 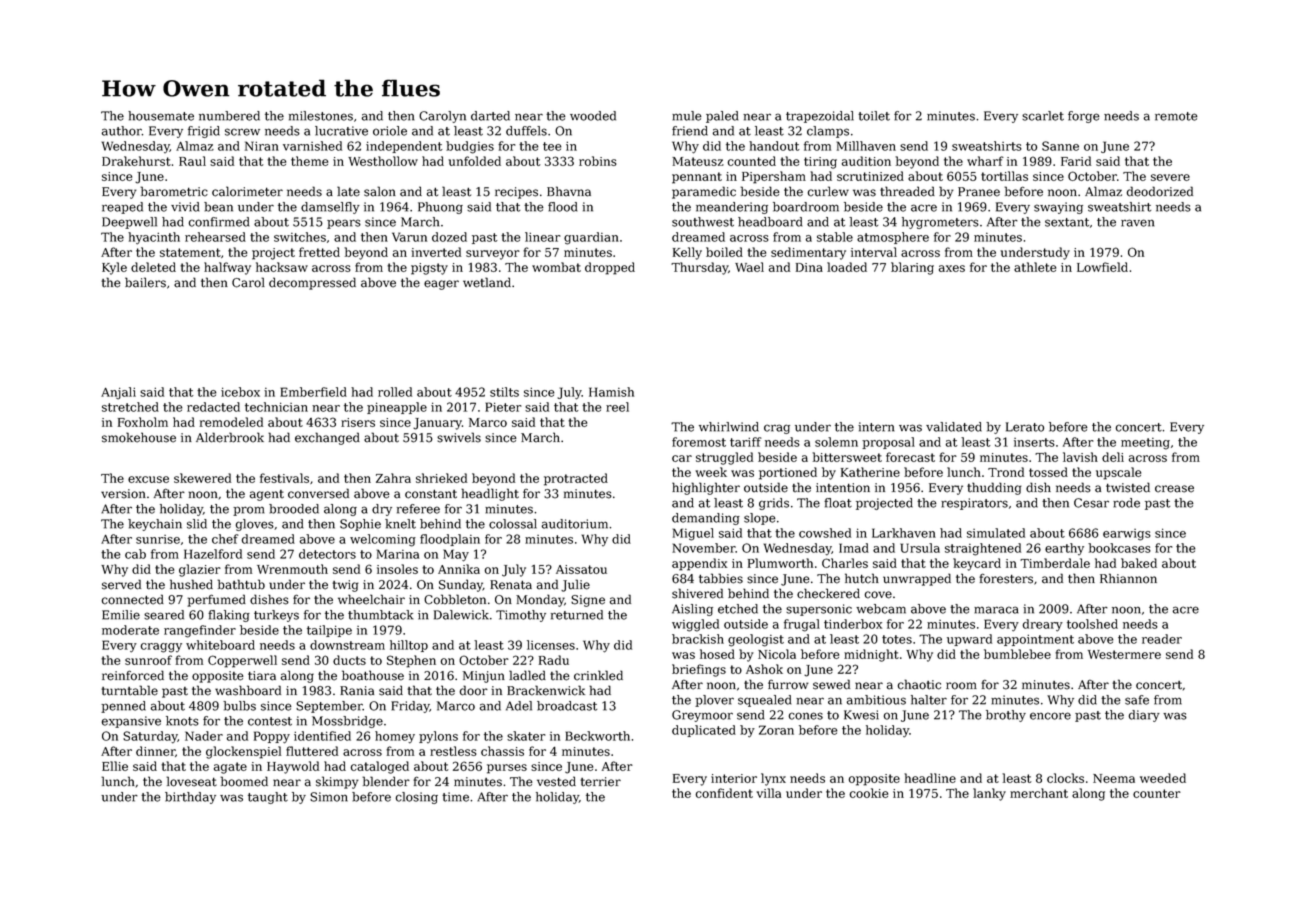 I want to click on meeting, so click(x=1145, y=444).
